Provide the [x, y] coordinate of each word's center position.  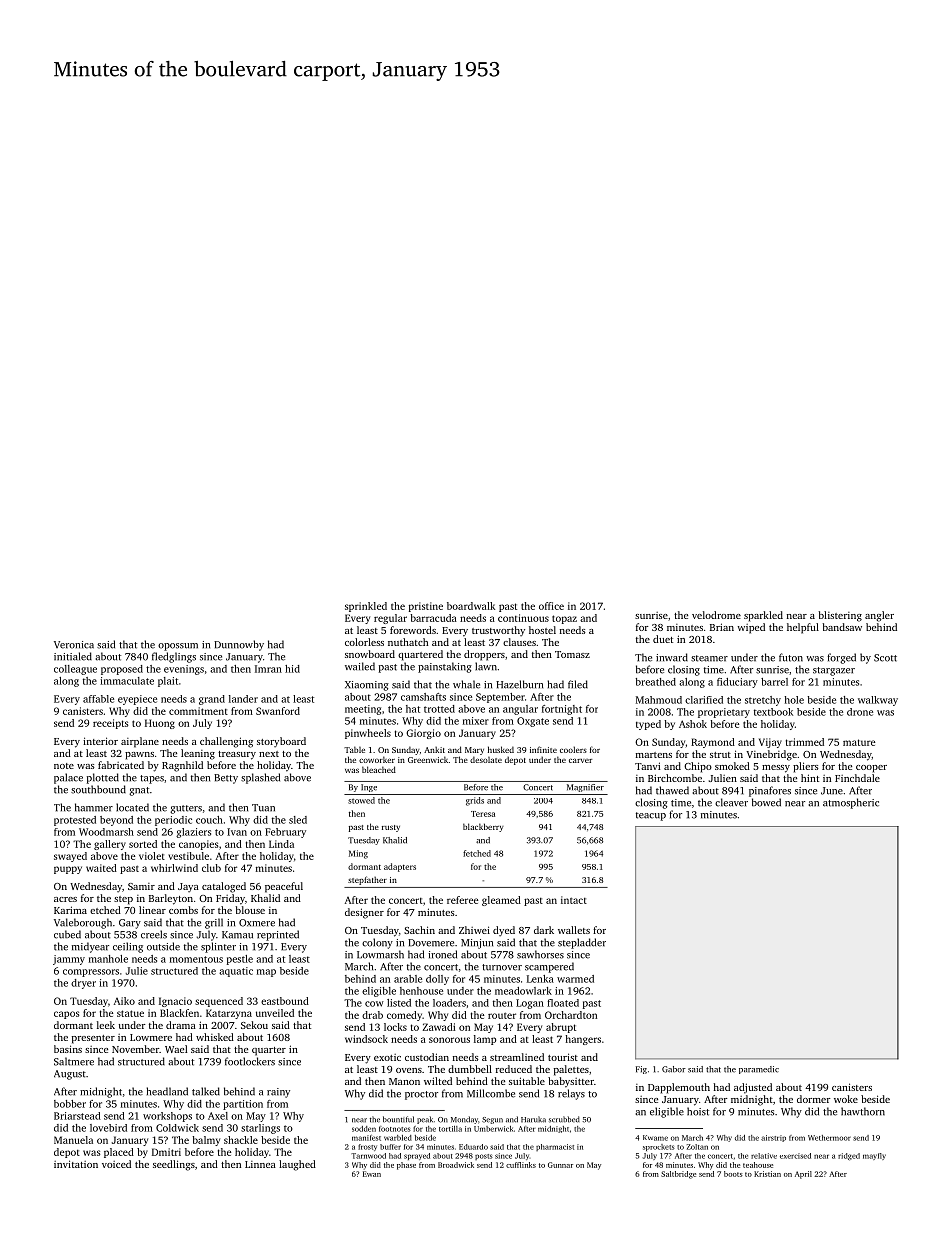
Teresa [483, 814]
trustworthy [498, 631]
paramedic [759, 1070]
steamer [709, 658]
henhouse [421, 991]
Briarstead [77, 1116]
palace [68, 778]
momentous [196, 959]
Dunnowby [239, 645]
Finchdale [857, 778]
